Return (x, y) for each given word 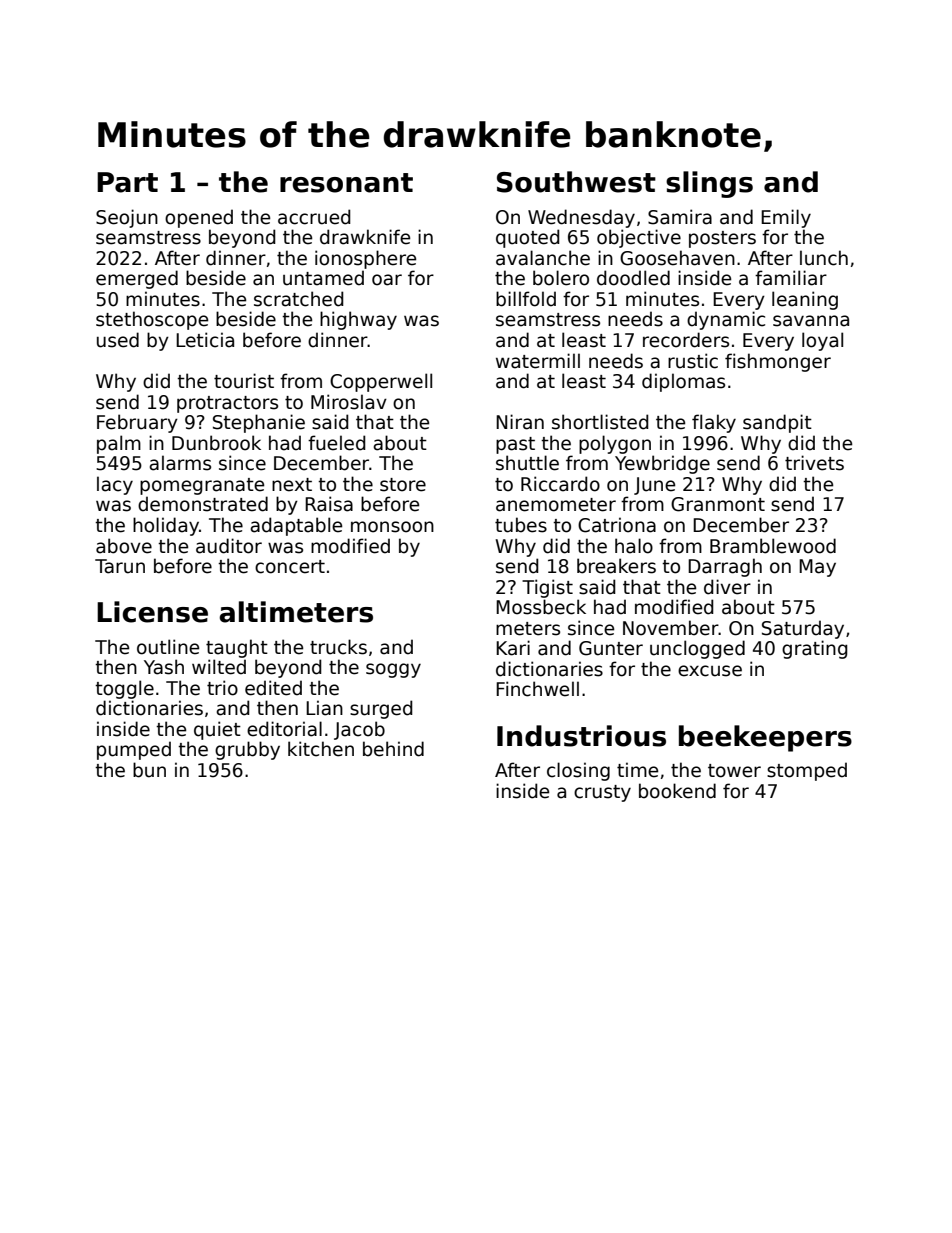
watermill (538, 361)
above (124, 546)
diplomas (683, 382)
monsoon (392, 527)
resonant (346, 183)
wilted (219, 667)
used (118, 340)
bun (149, 770)
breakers (616, 566)
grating (815, 649)
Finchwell (537, 689)
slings (709, 184)
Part (127, 182)
